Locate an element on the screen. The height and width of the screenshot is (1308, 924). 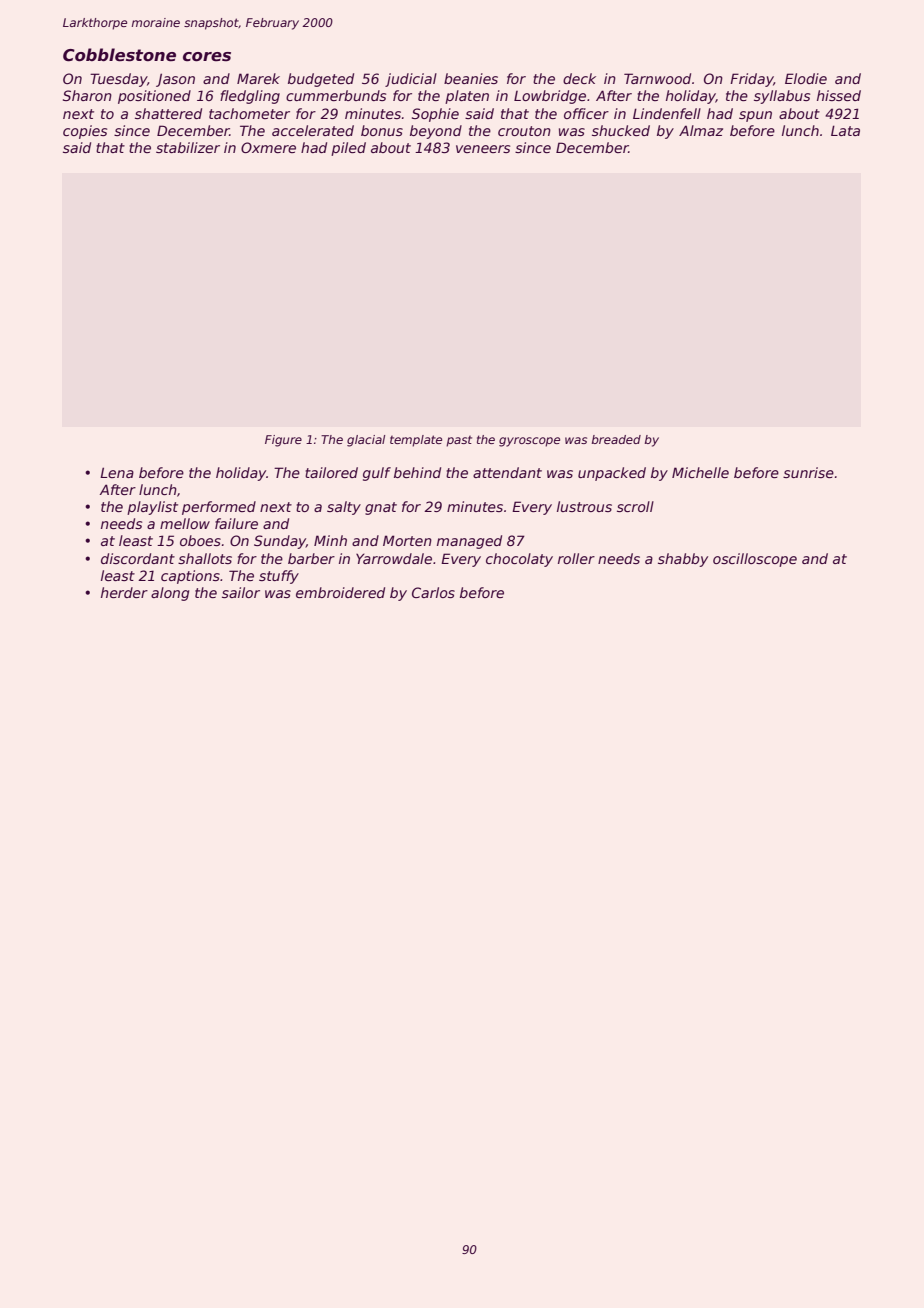
Michelle is located at coordinates (700, 472).
